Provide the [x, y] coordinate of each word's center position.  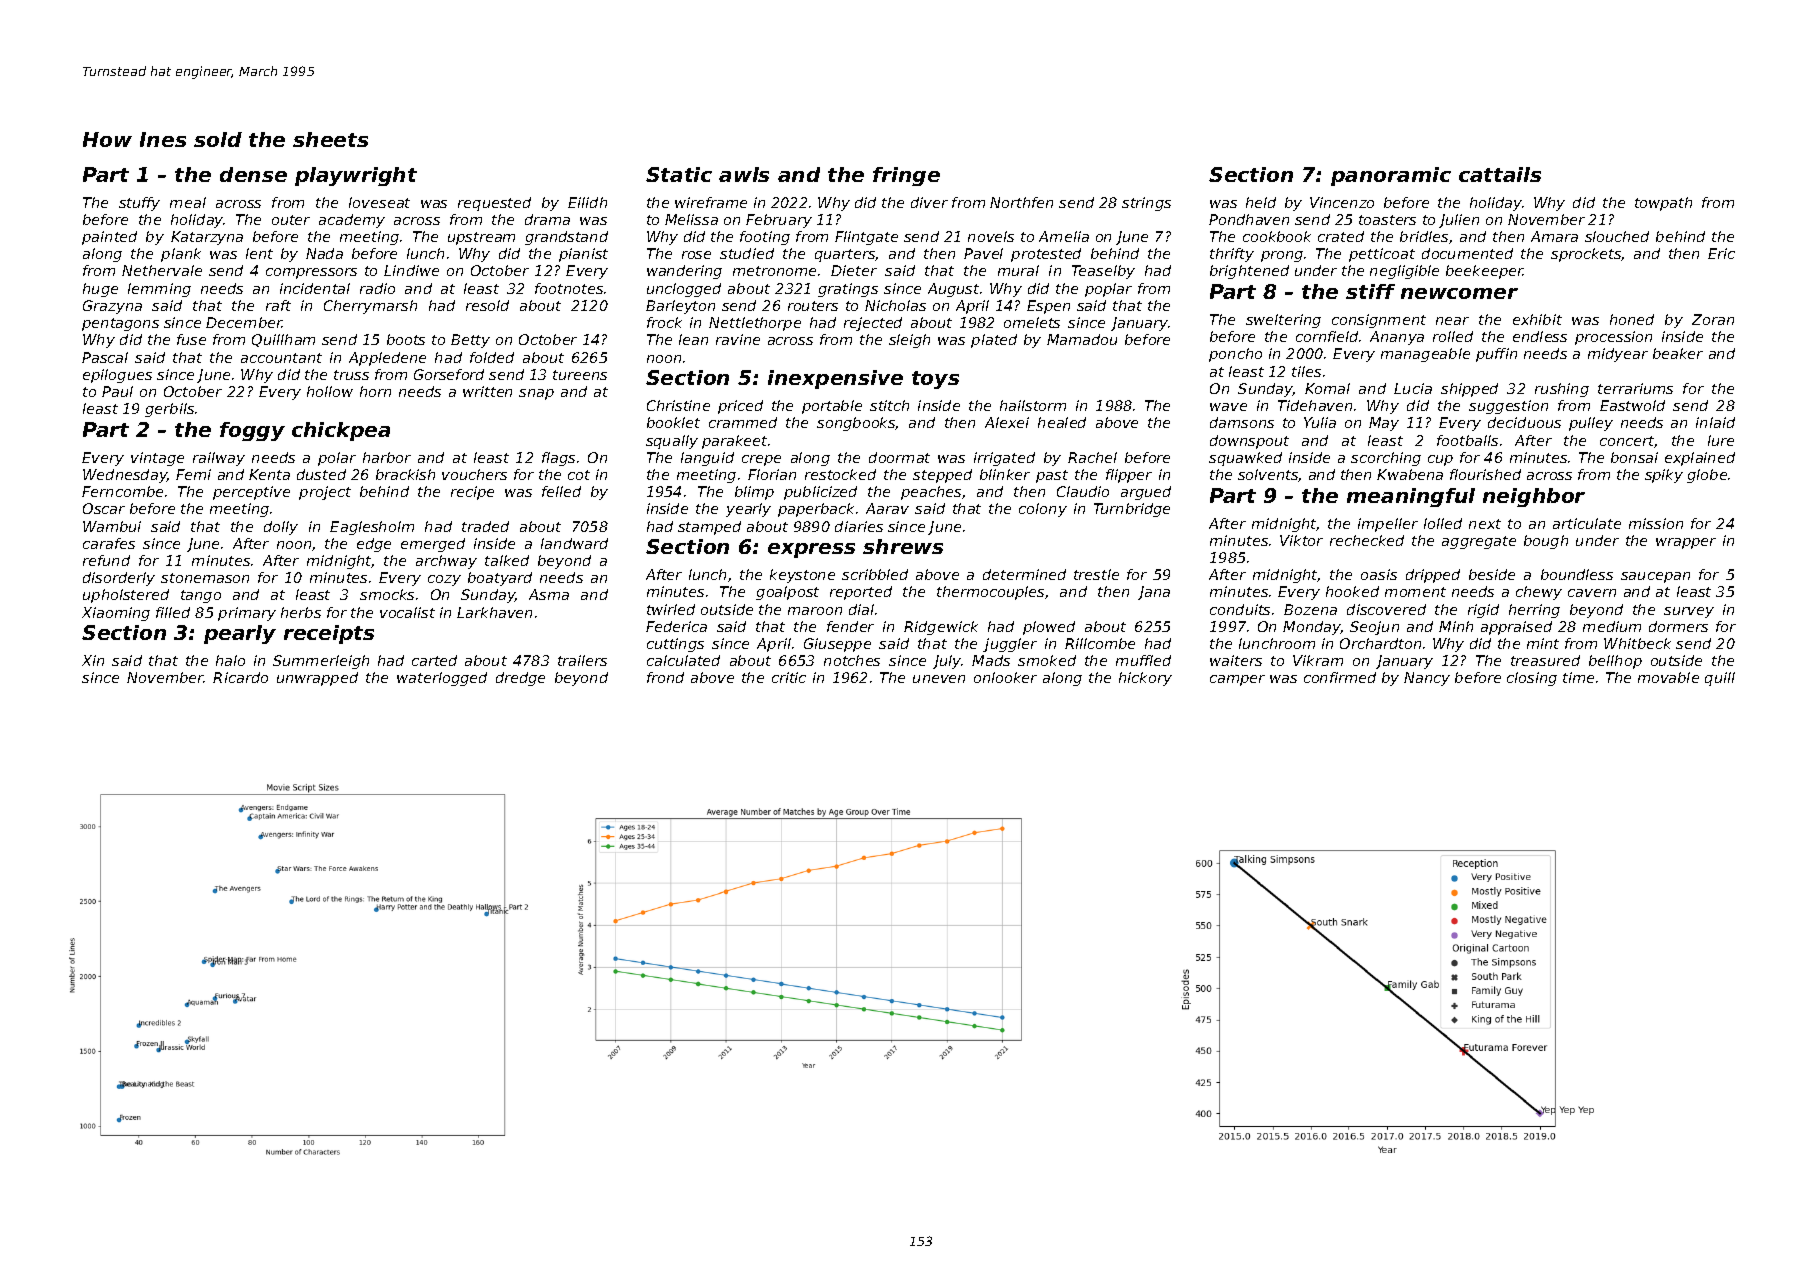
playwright [356, 176]
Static [679, 174]
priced [740, 407]
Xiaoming [116, 614]
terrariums [1635, 388]
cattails [1500, 174]
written [487, 391]
